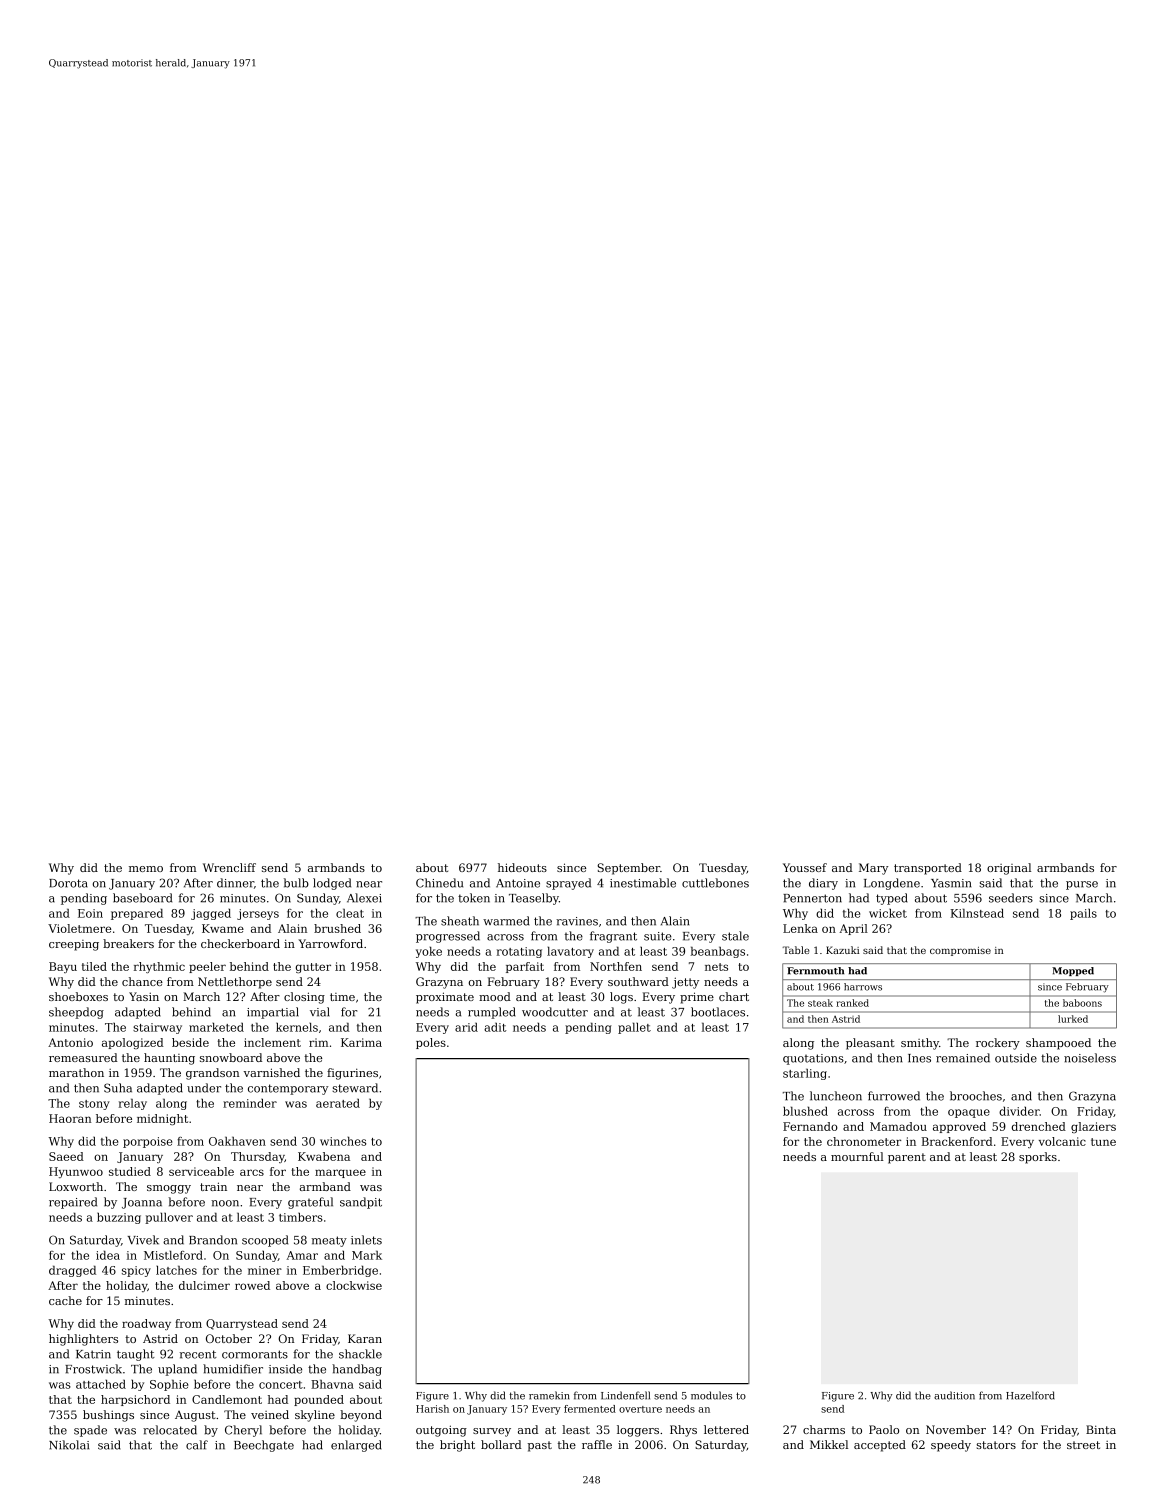 The width and height of the page is (1165, 1508). What do you see at coordinates (907, 1158) in the page?
I see `parent` at bounding box center [907, 1158].
